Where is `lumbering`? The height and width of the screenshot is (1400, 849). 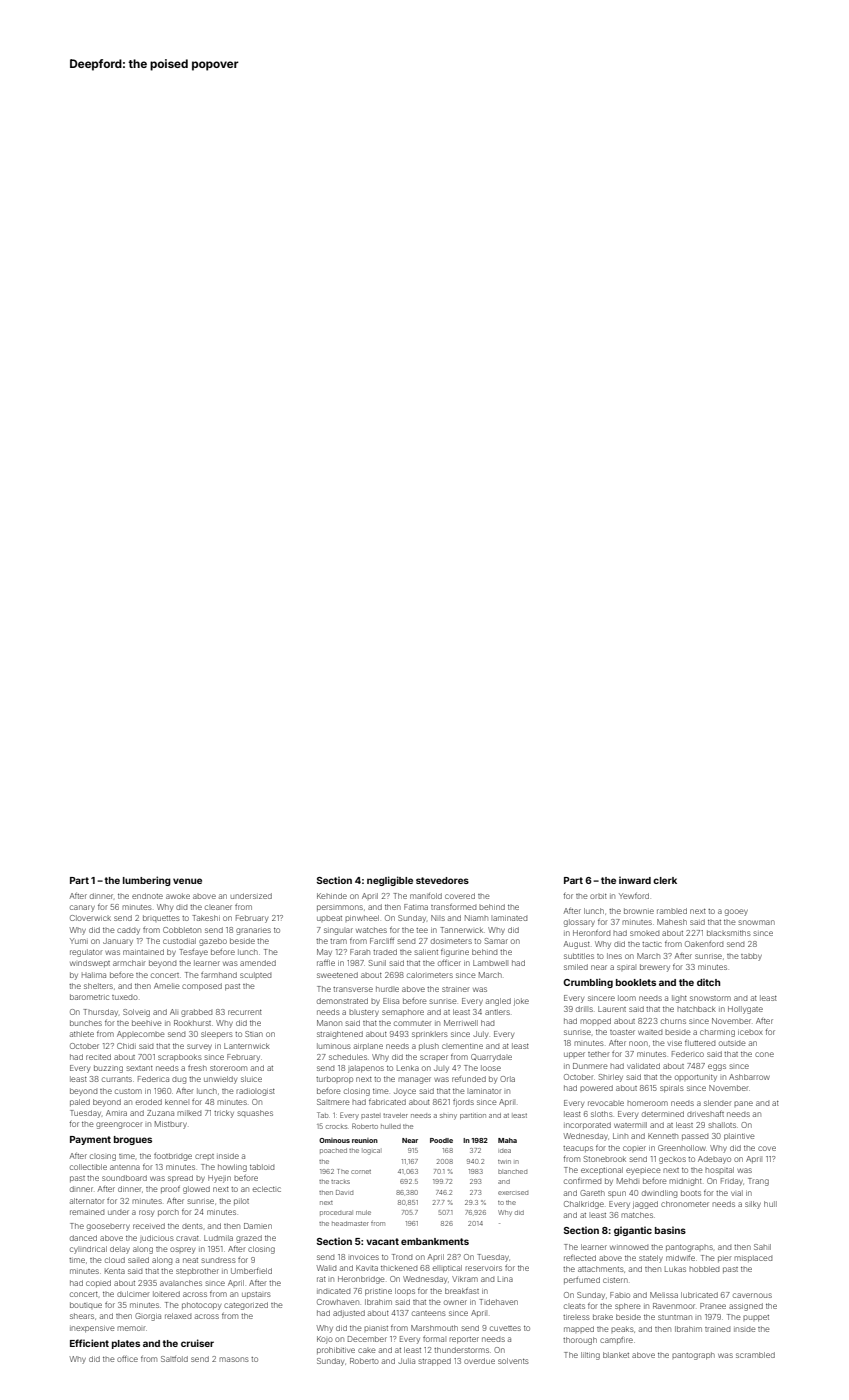 lumbering is located at coordinates (147, 881).
